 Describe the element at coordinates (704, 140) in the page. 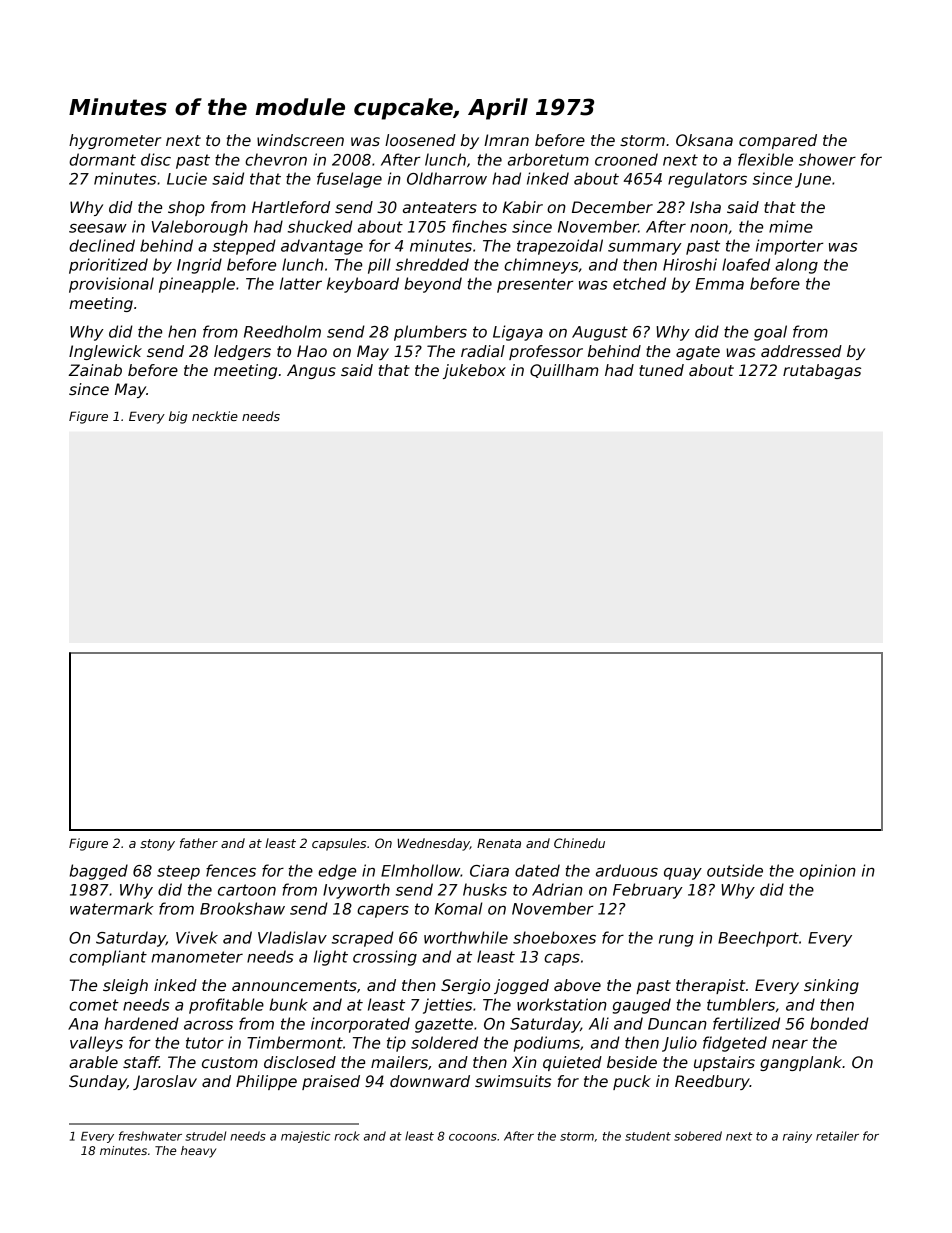

I see `Oksana` at that location.
